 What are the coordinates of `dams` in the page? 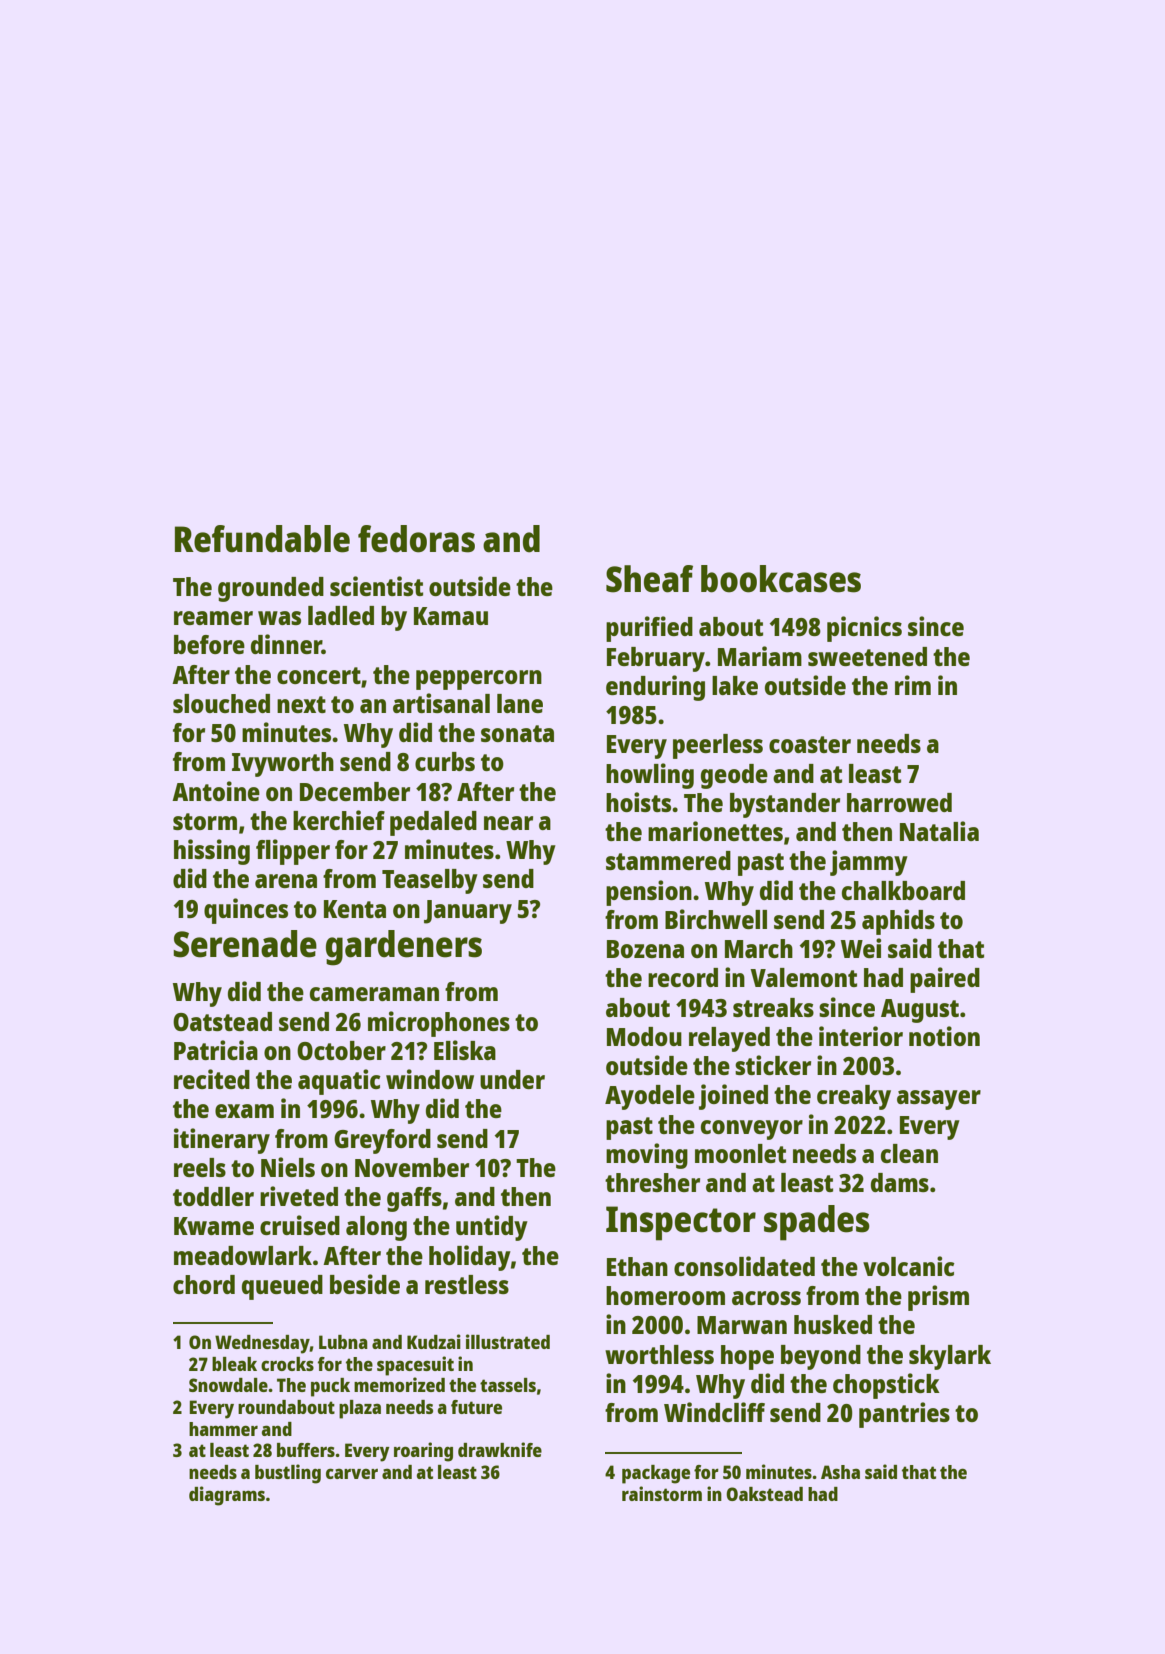 It's located at (900, 1182).
